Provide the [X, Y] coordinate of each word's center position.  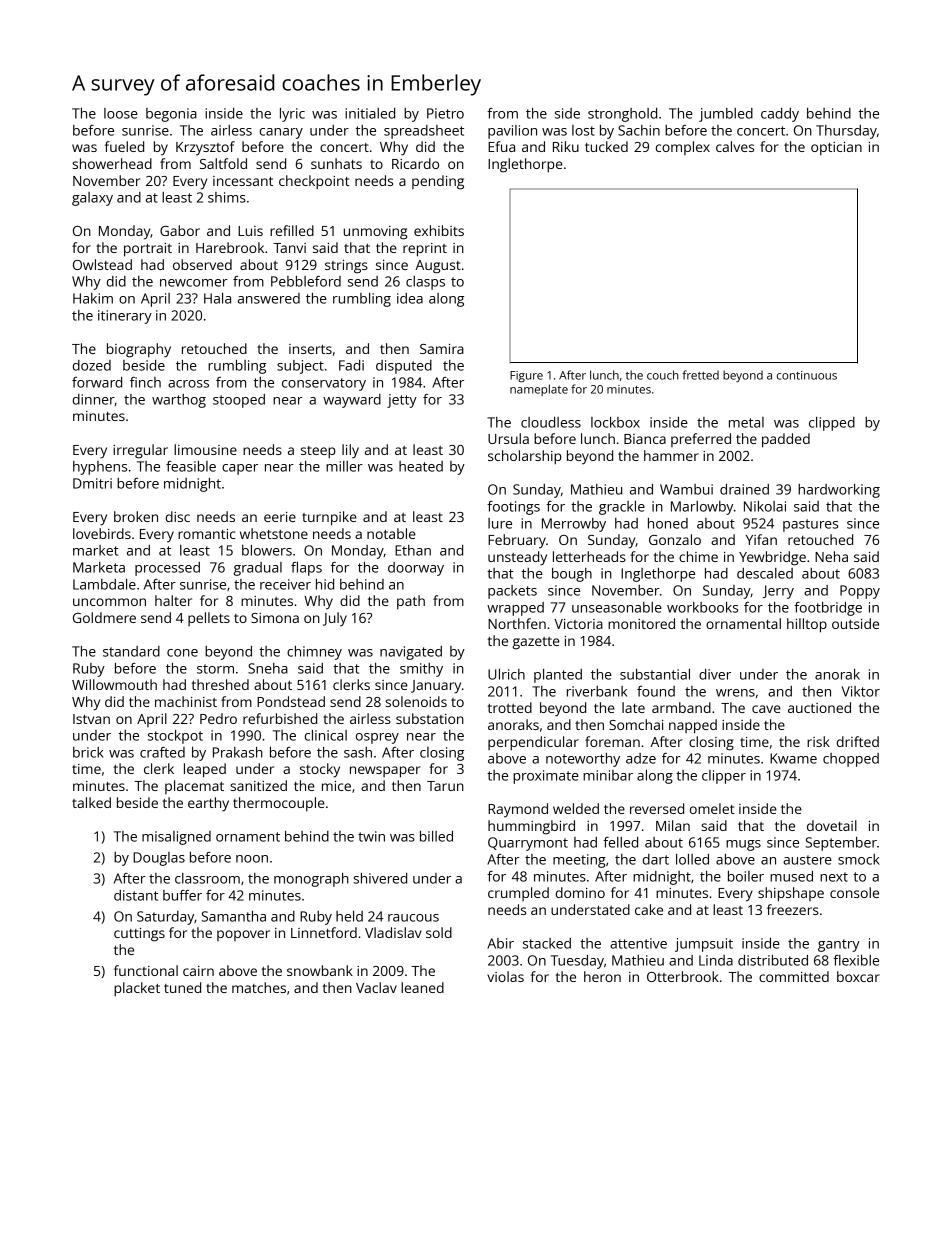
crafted [162, 752]
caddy [780, 115]
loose [121, 113]
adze [641, 758]
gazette [536, 643]
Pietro [445, 113]
